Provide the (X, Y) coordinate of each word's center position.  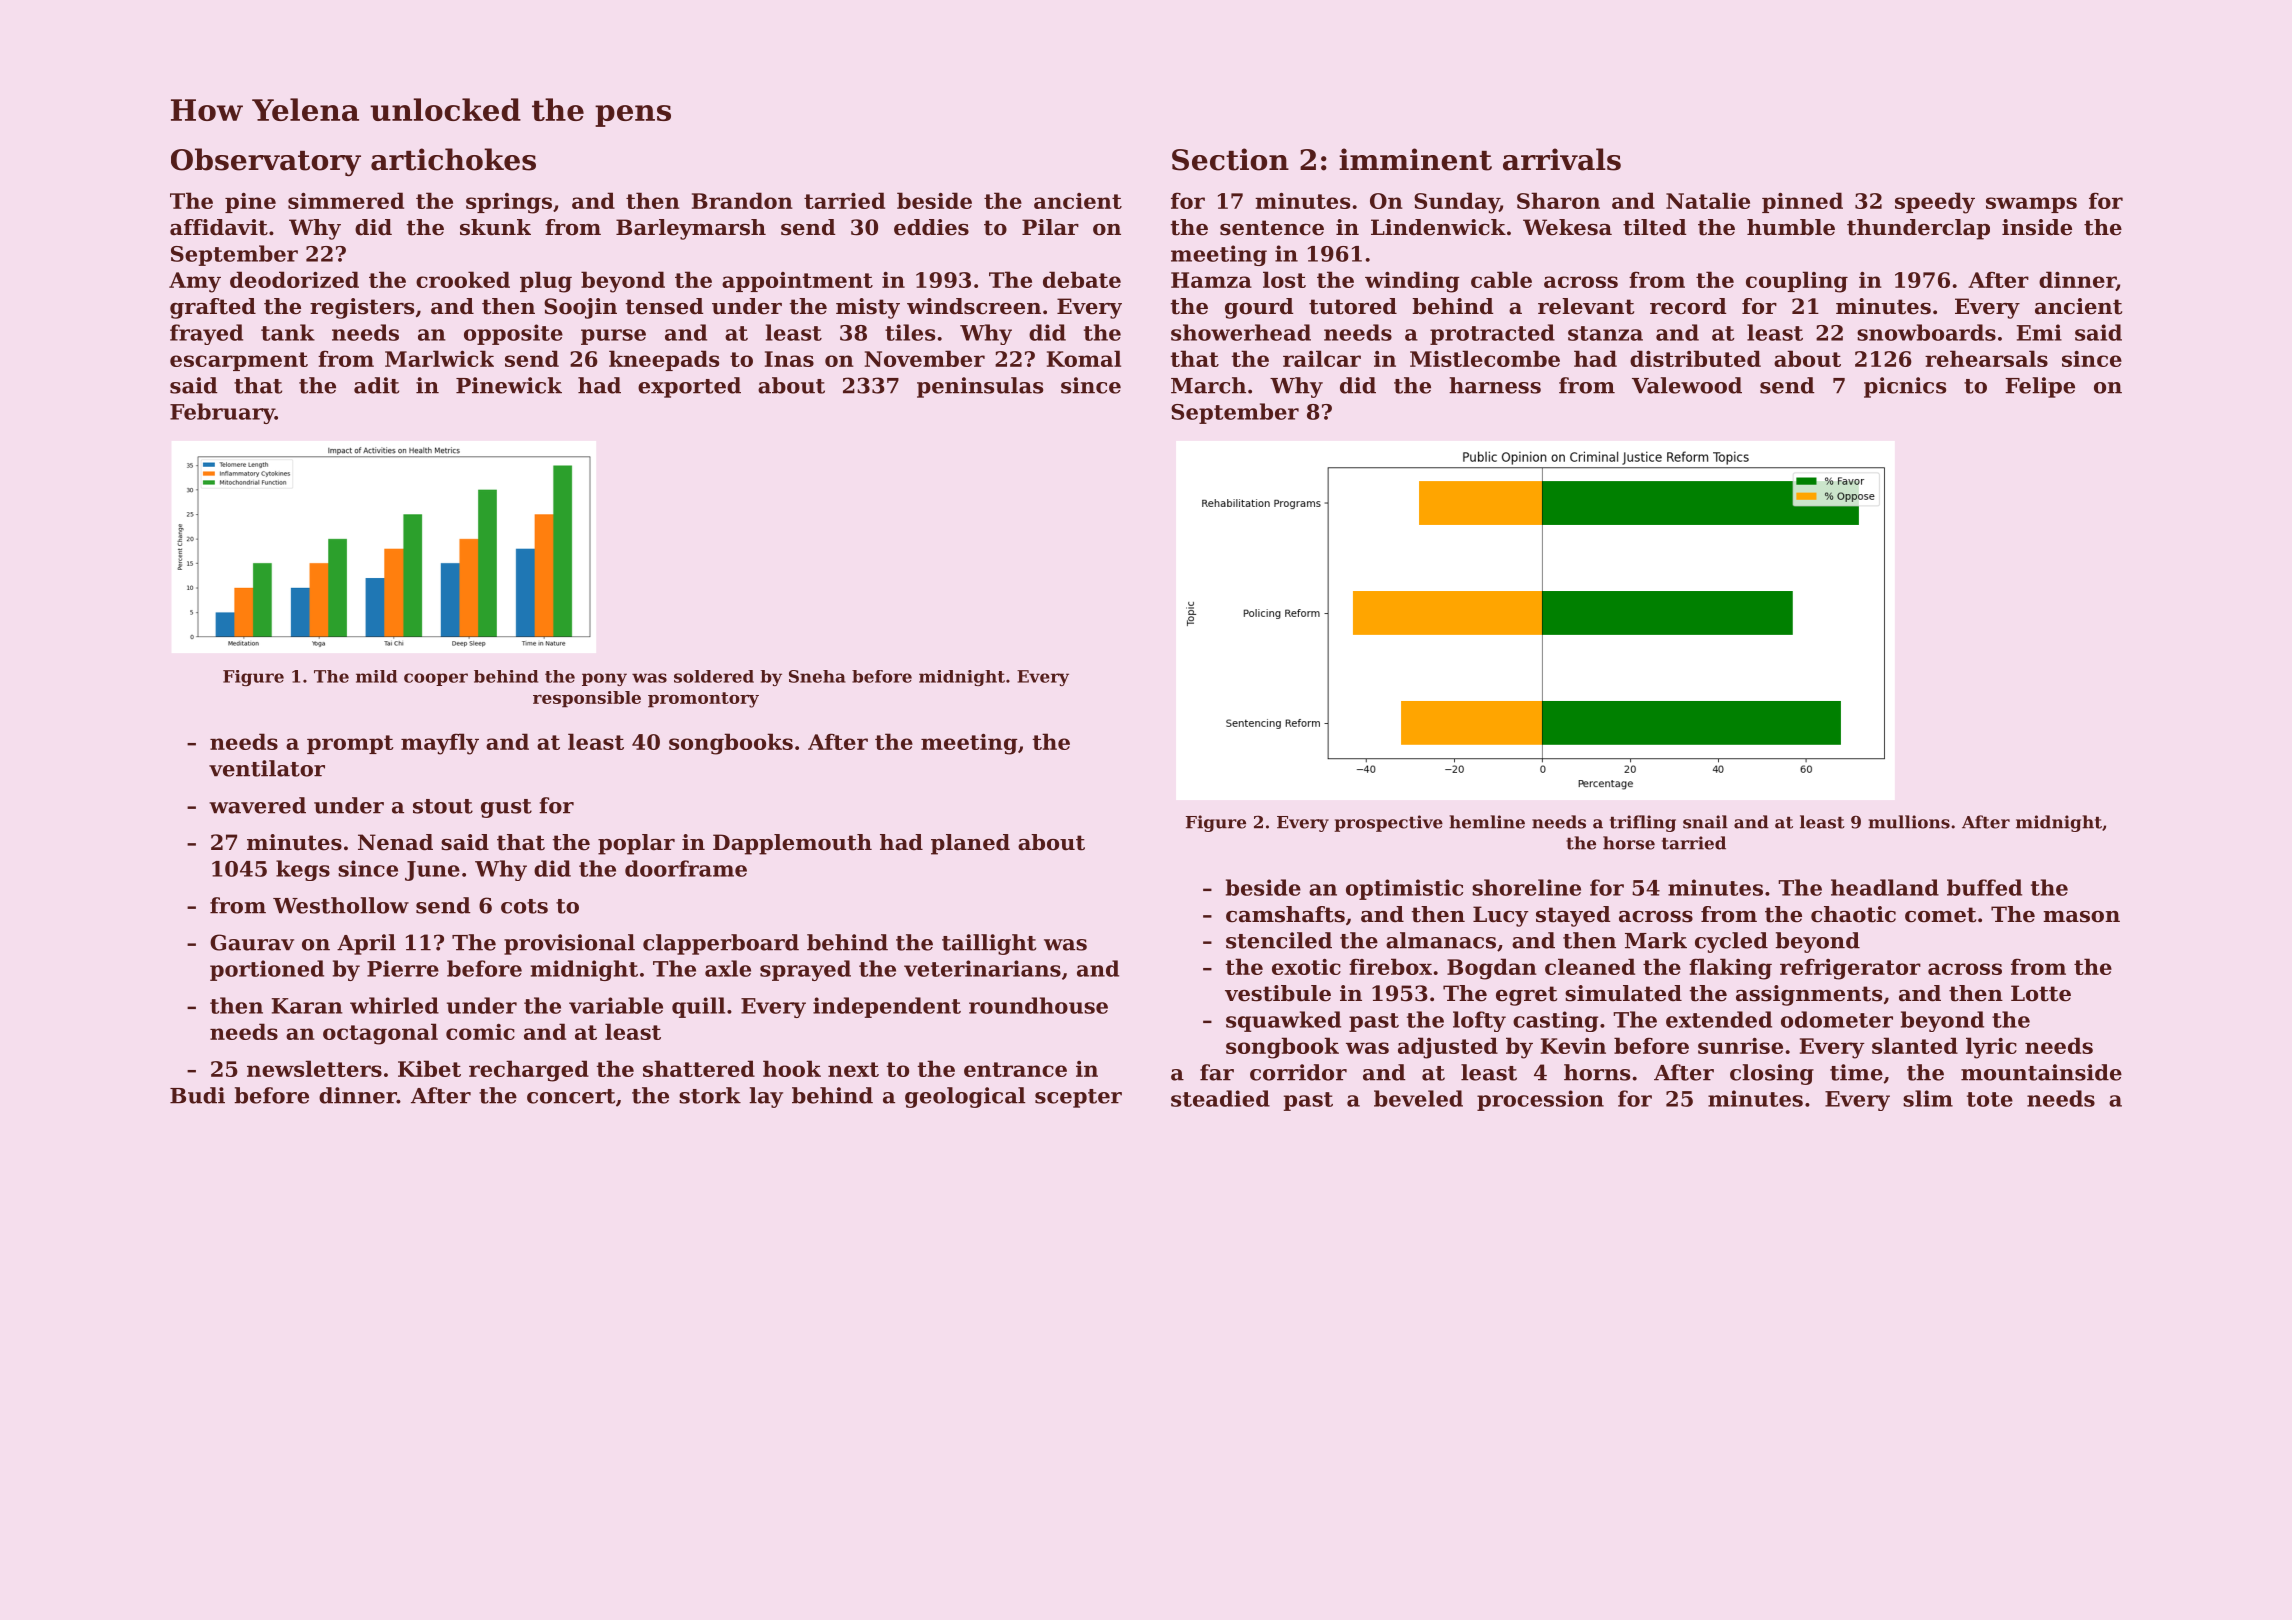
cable (1501, 279)
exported (689, 387)
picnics (1905, 387)
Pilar (1050, 227)
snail (1705, 822)
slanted (1915, 1045)
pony (604, 679)
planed (970, 844)
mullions (1909, 822)
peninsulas (980, 387)
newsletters (314, 1068)
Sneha (817, 676)
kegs (303, 870)
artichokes (453, 159)
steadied (1220, 1098)
